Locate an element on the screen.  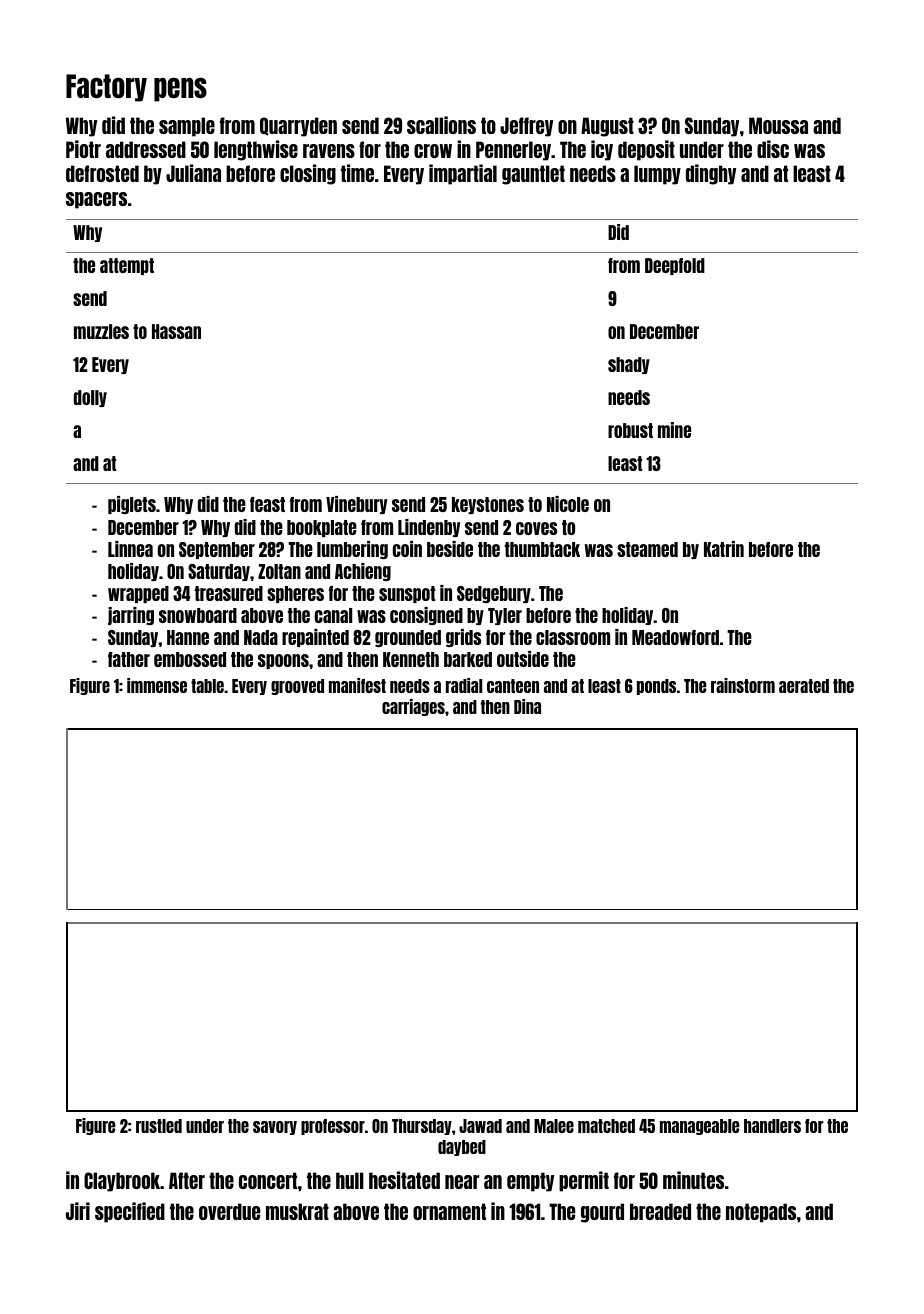
Malee is located at coordinates (554, 1126).
